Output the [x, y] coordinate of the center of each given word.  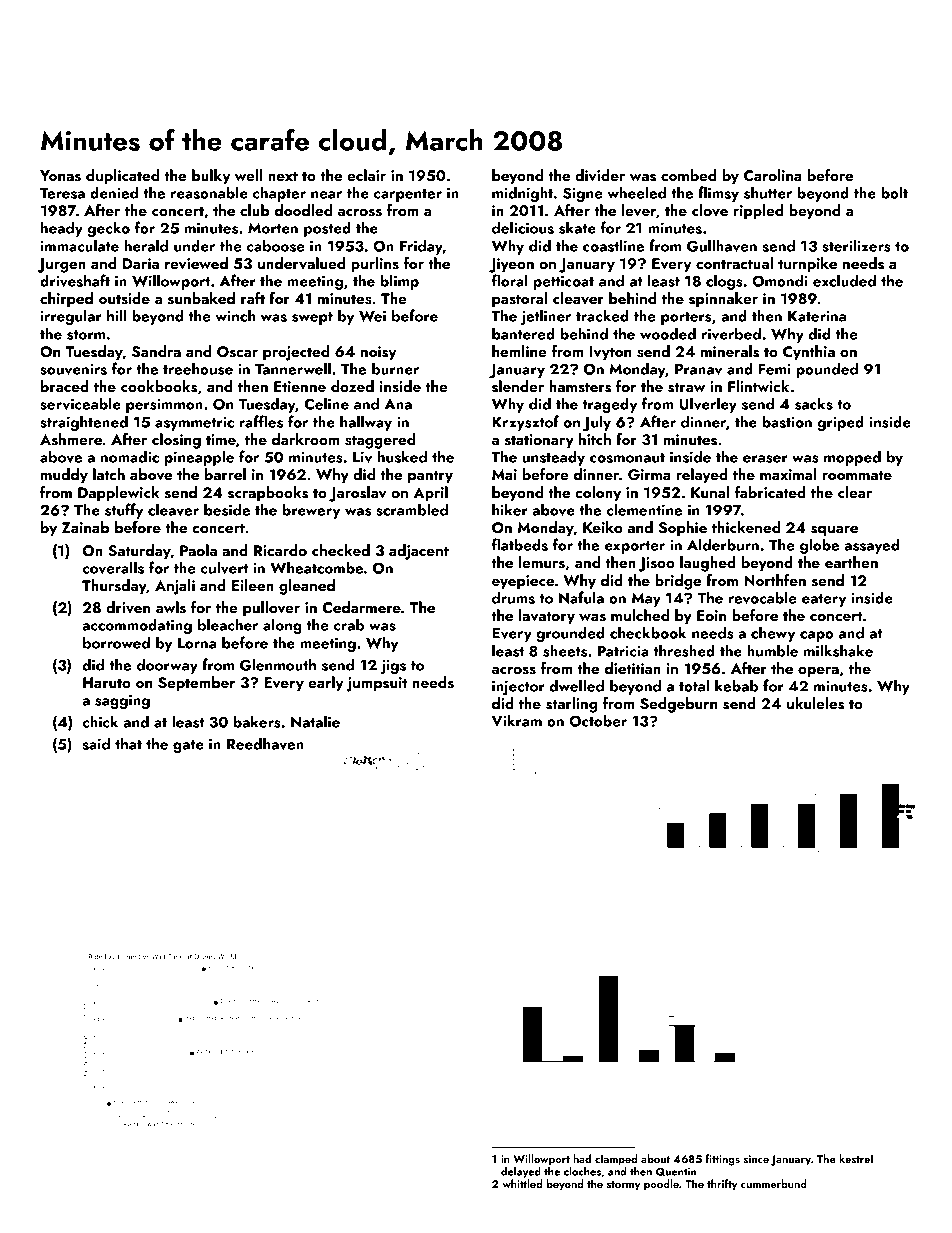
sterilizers [856, 245]
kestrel [856, 1158]
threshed [684, 650]
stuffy [124, 511]
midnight [522, 194]
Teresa [62, 193]
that [128, 743]
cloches [582, 1171]
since [756, 1159]
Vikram [517, 720]
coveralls [113, 567]
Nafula [581, 597]
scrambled [412, 509]
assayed [872, 546]
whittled [522, 1183]
